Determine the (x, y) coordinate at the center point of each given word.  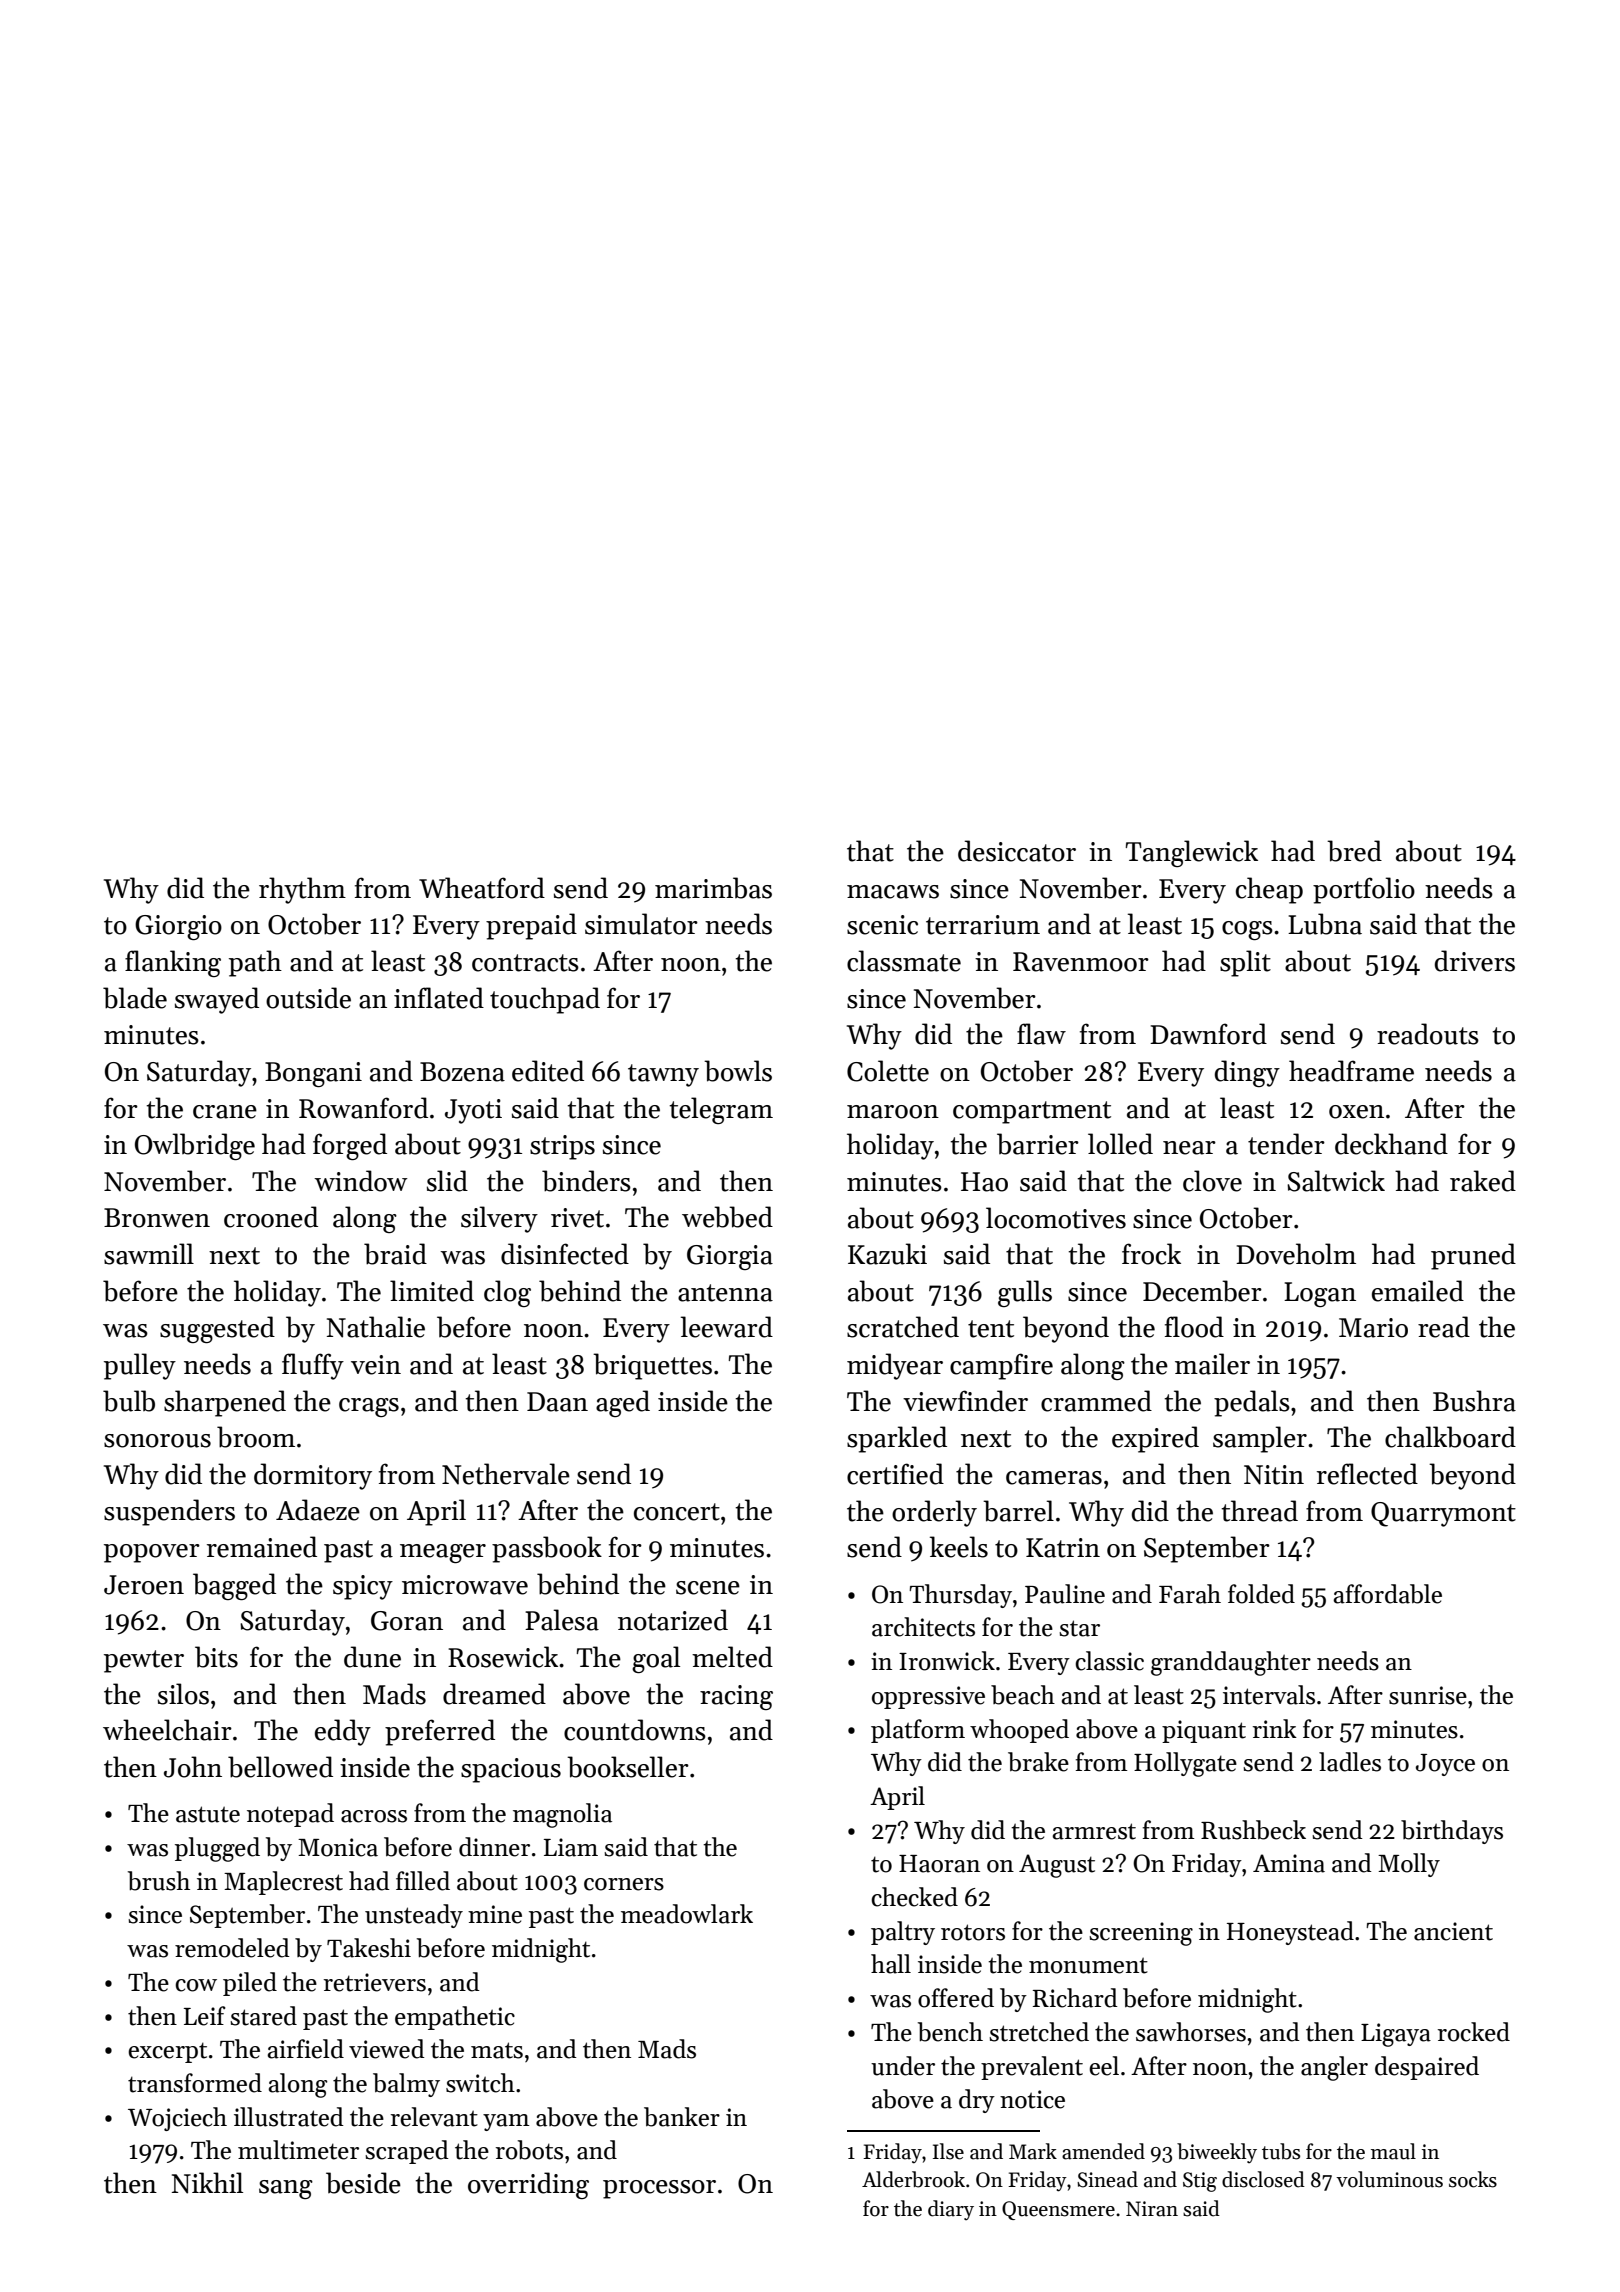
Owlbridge (195, 1146)
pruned (1473, 1256)
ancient (1453, 1931)
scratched (903, 1327)
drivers (1475, 961)
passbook (547, 1549)
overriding (528, 2185)
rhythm (302, 890)
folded (1261, 1594)
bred (1354, 851)
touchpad (545, 1000)
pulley (140, 1366)
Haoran (939, 1864)
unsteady (414, 1916)
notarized (673, 1620)
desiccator (1017, 851)
